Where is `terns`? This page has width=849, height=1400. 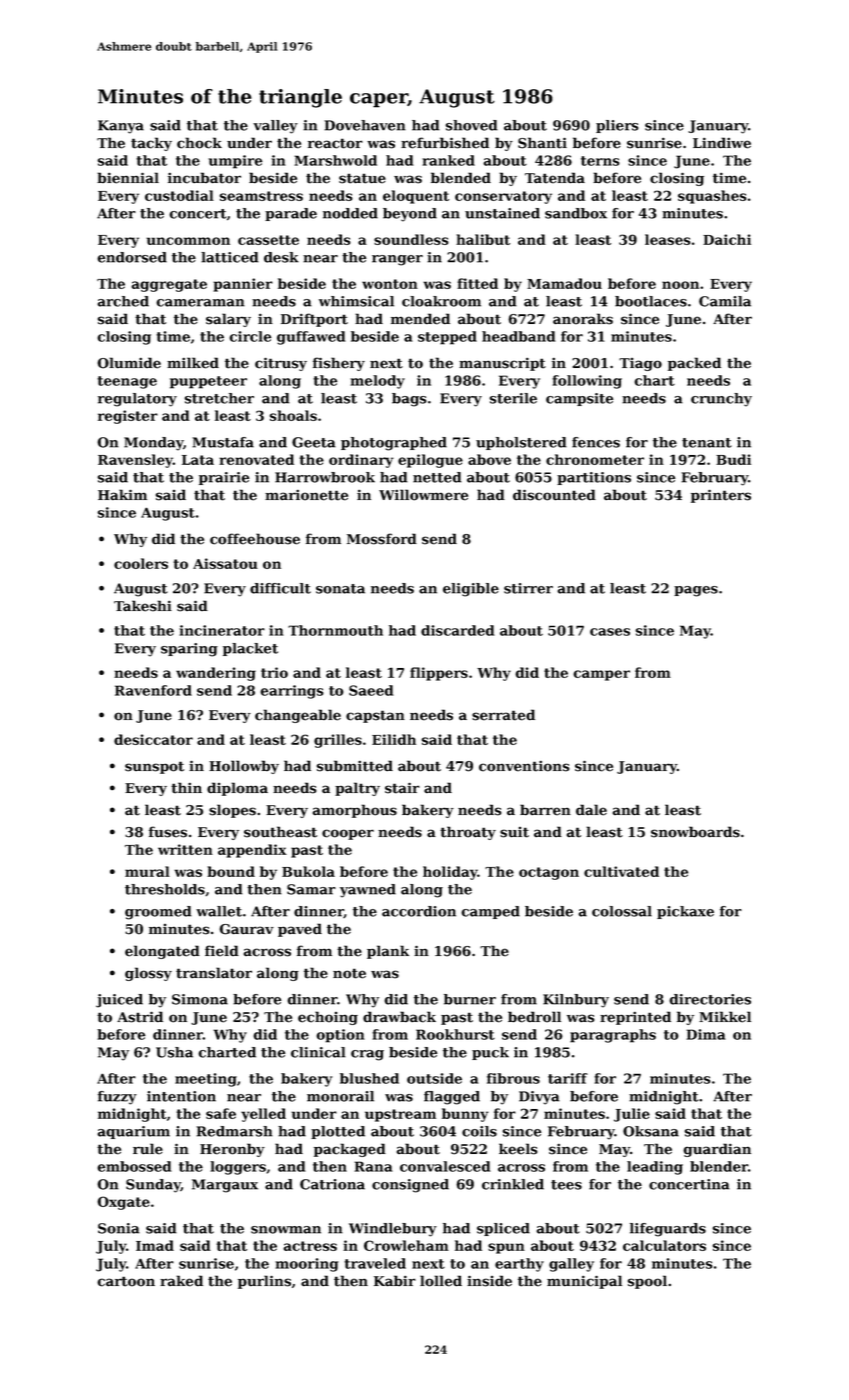
terns is located at coordinates (600, 161).
